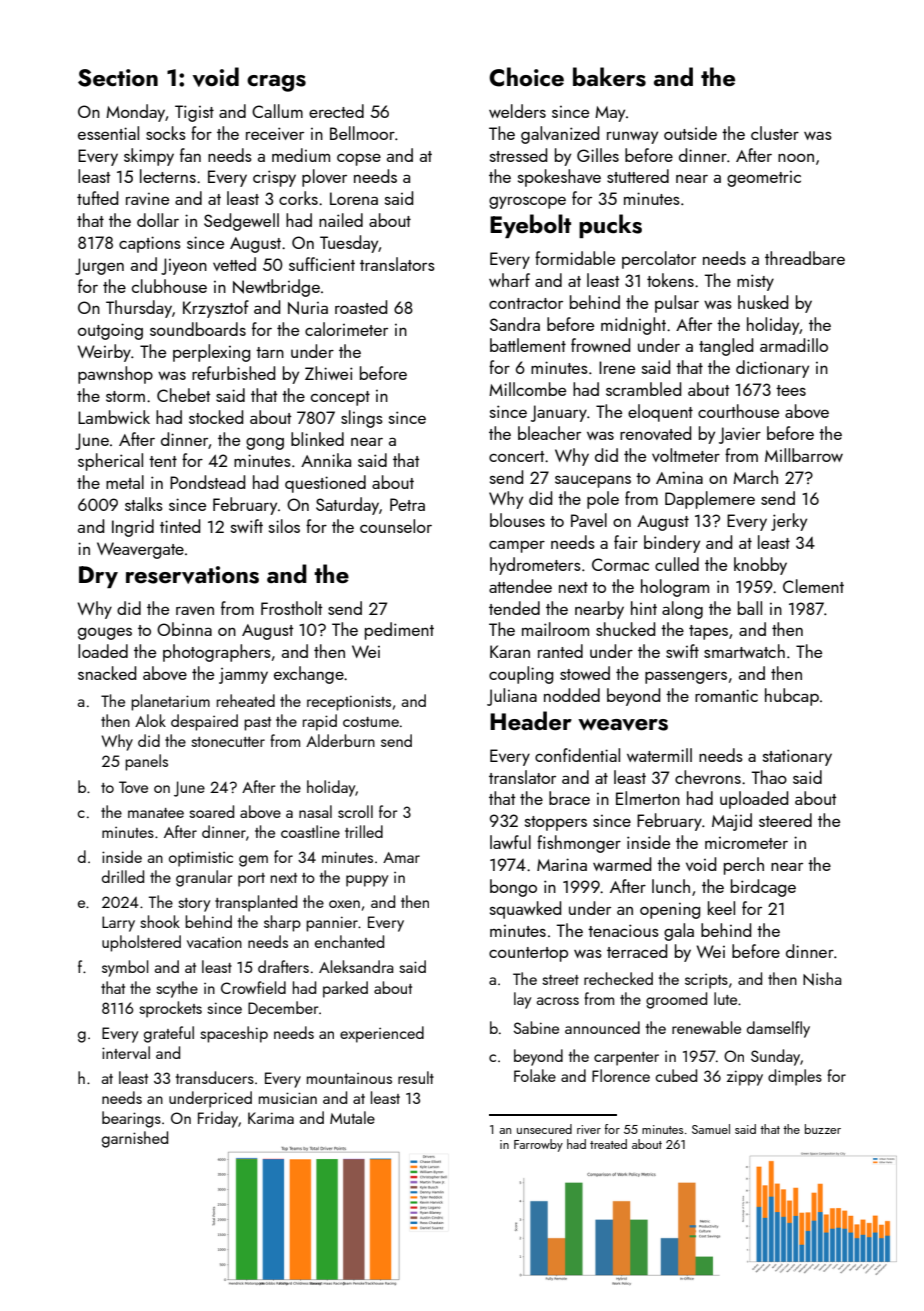 The width and height of the screenshot is (924, 1311). What do you see at coordinates (789, 522) in the screenshot?
I see `jerky` at bounding box center [789, 522].
